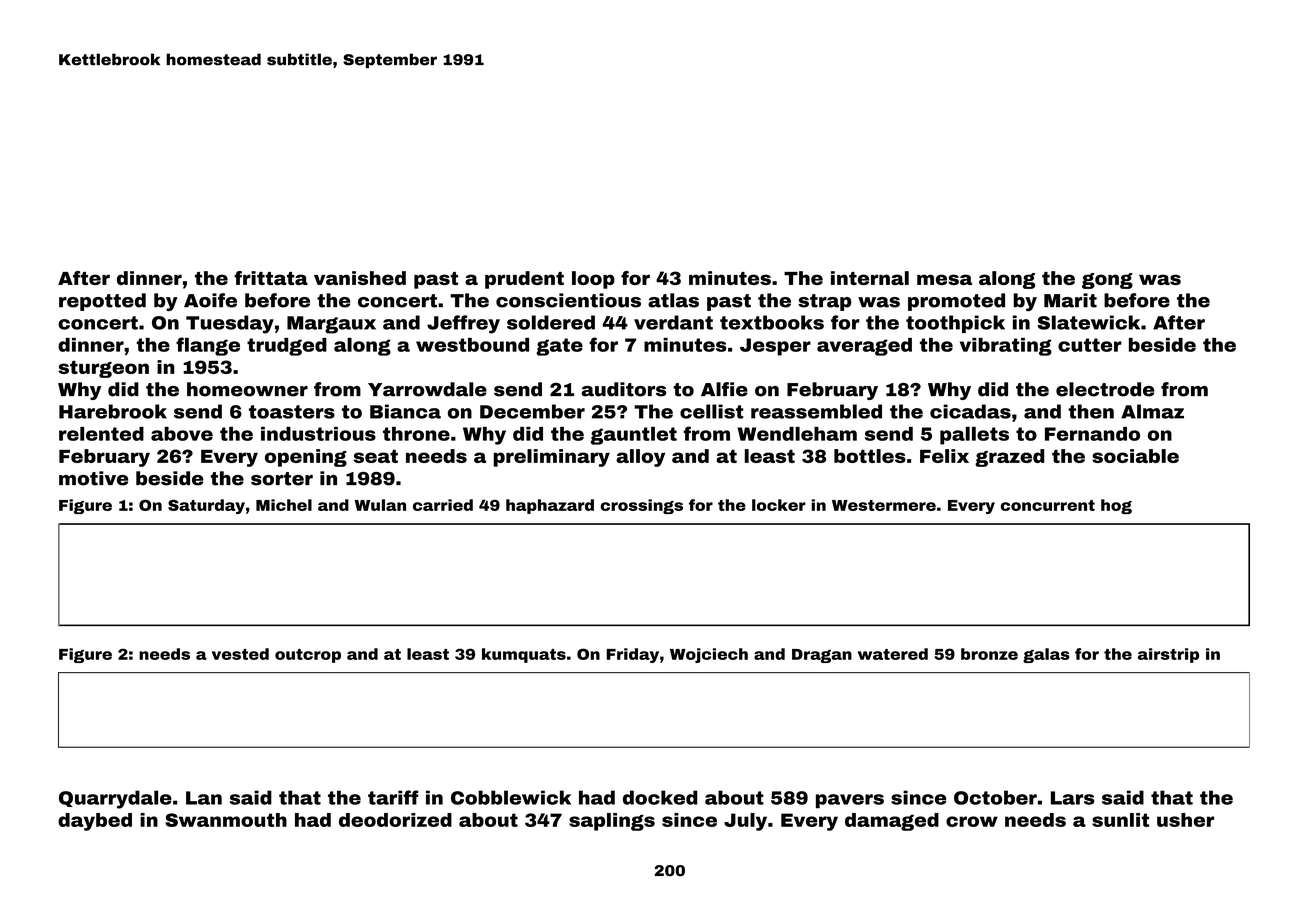 Image resolution: width=1308 pixels, height=924 pixels. What do you see at coordinates (182, 434) in the document?
I see `above` at bounding box center [182, 434].
